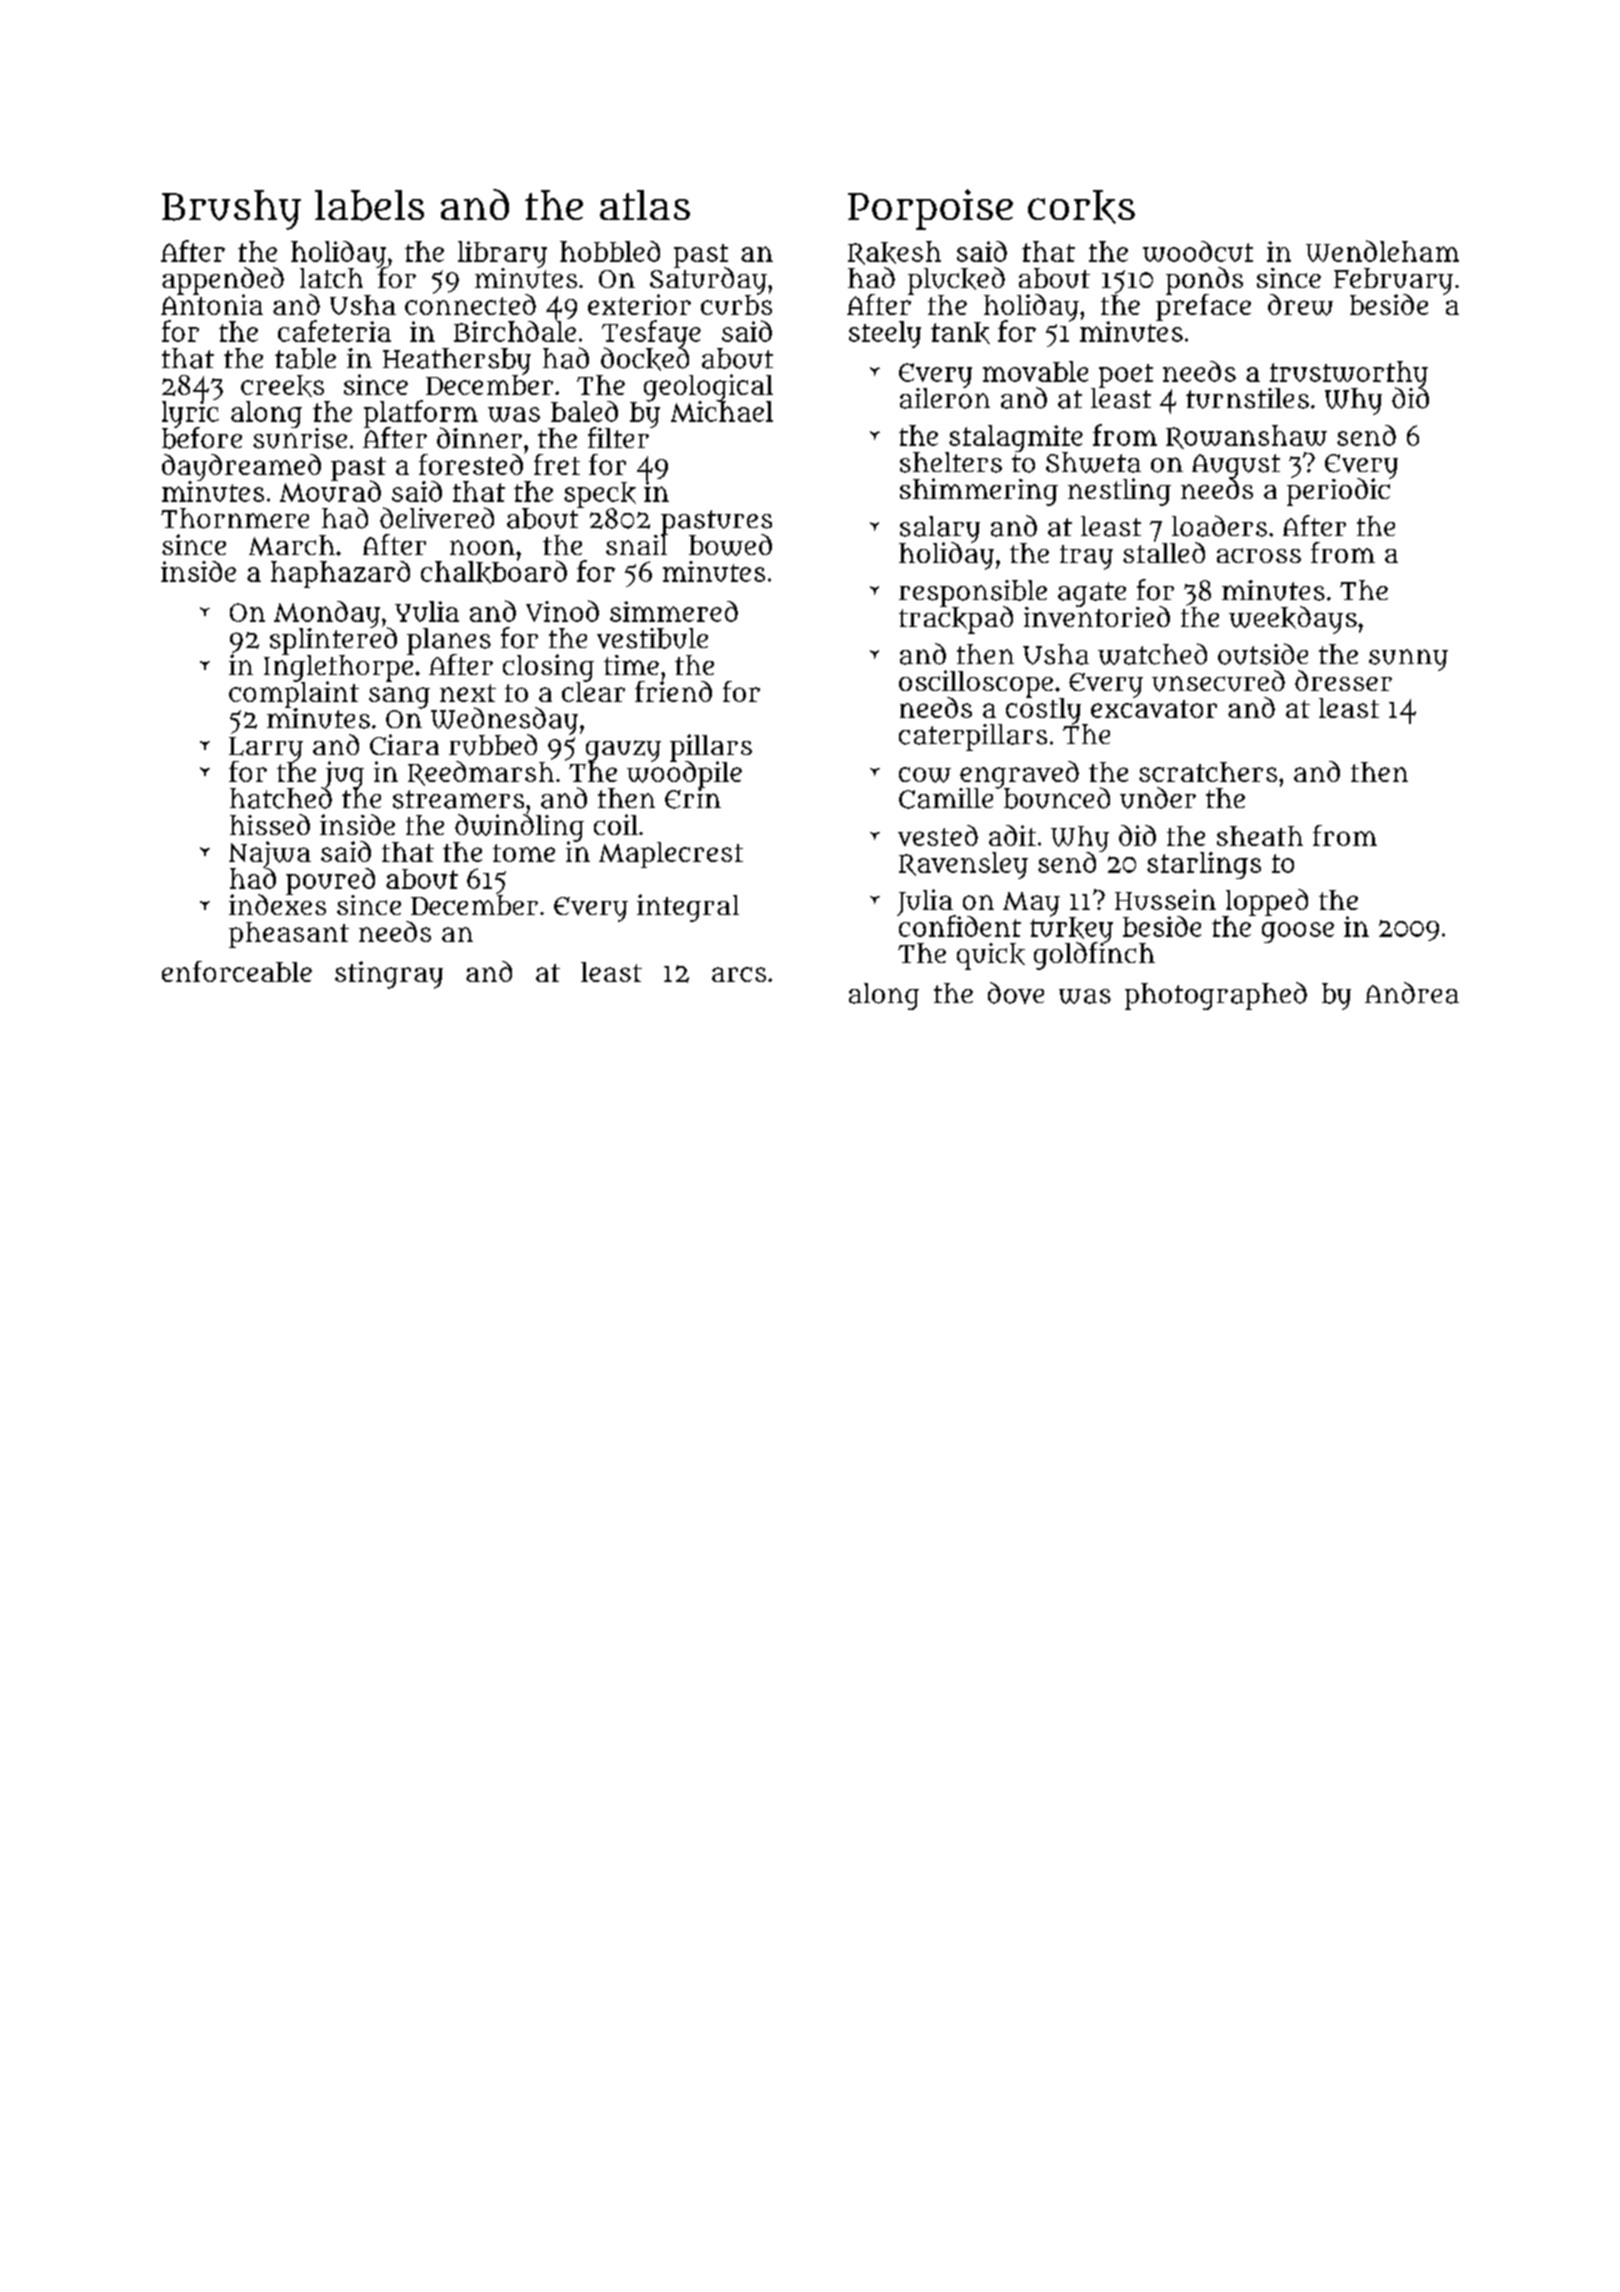 The image size is (1620, 2292). I want to click on library, so click(502, 254).
